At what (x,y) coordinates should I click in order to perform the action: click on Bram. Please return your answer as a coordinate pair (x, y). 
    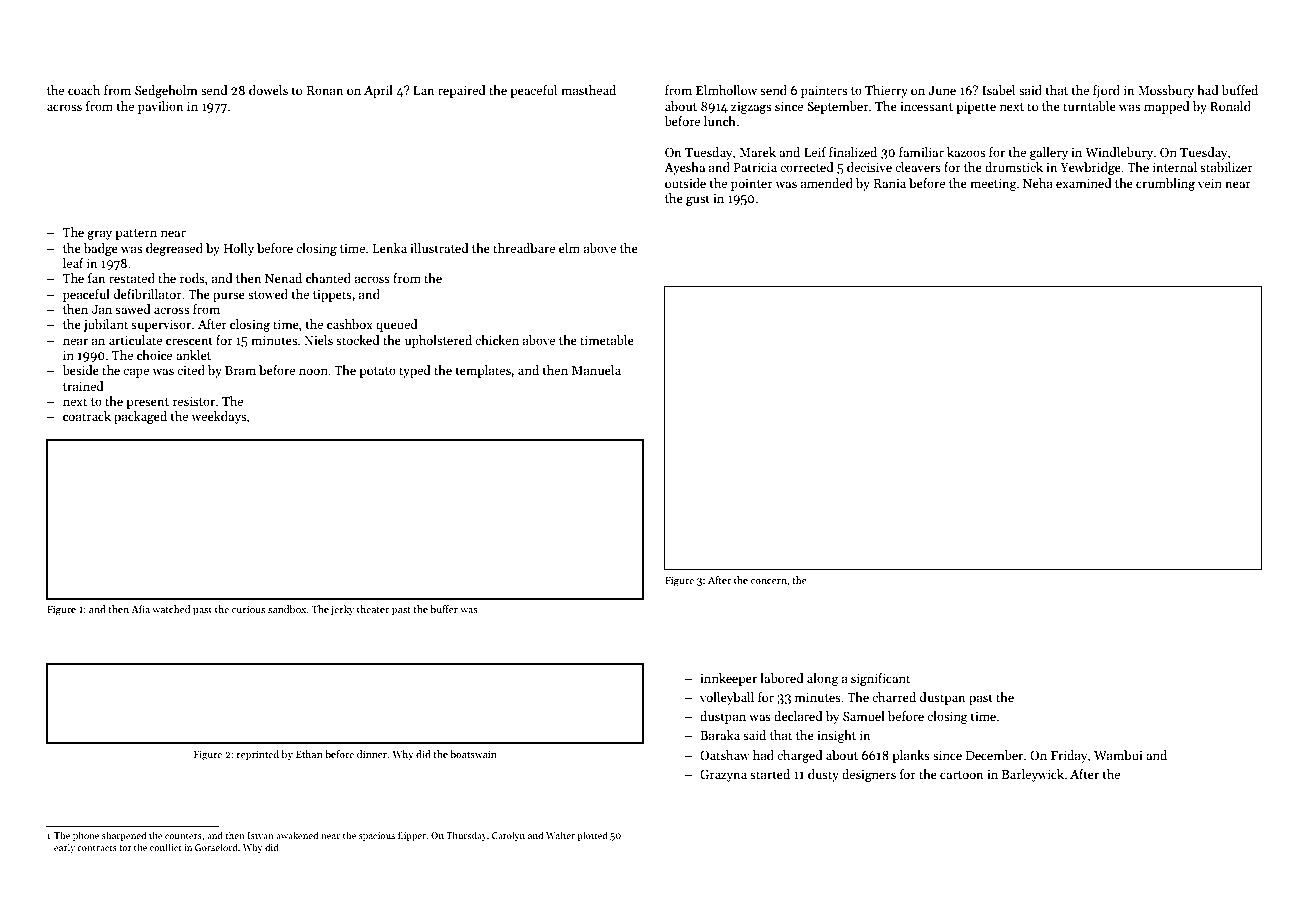
    Looking at the image, I should click on (240, 370).
